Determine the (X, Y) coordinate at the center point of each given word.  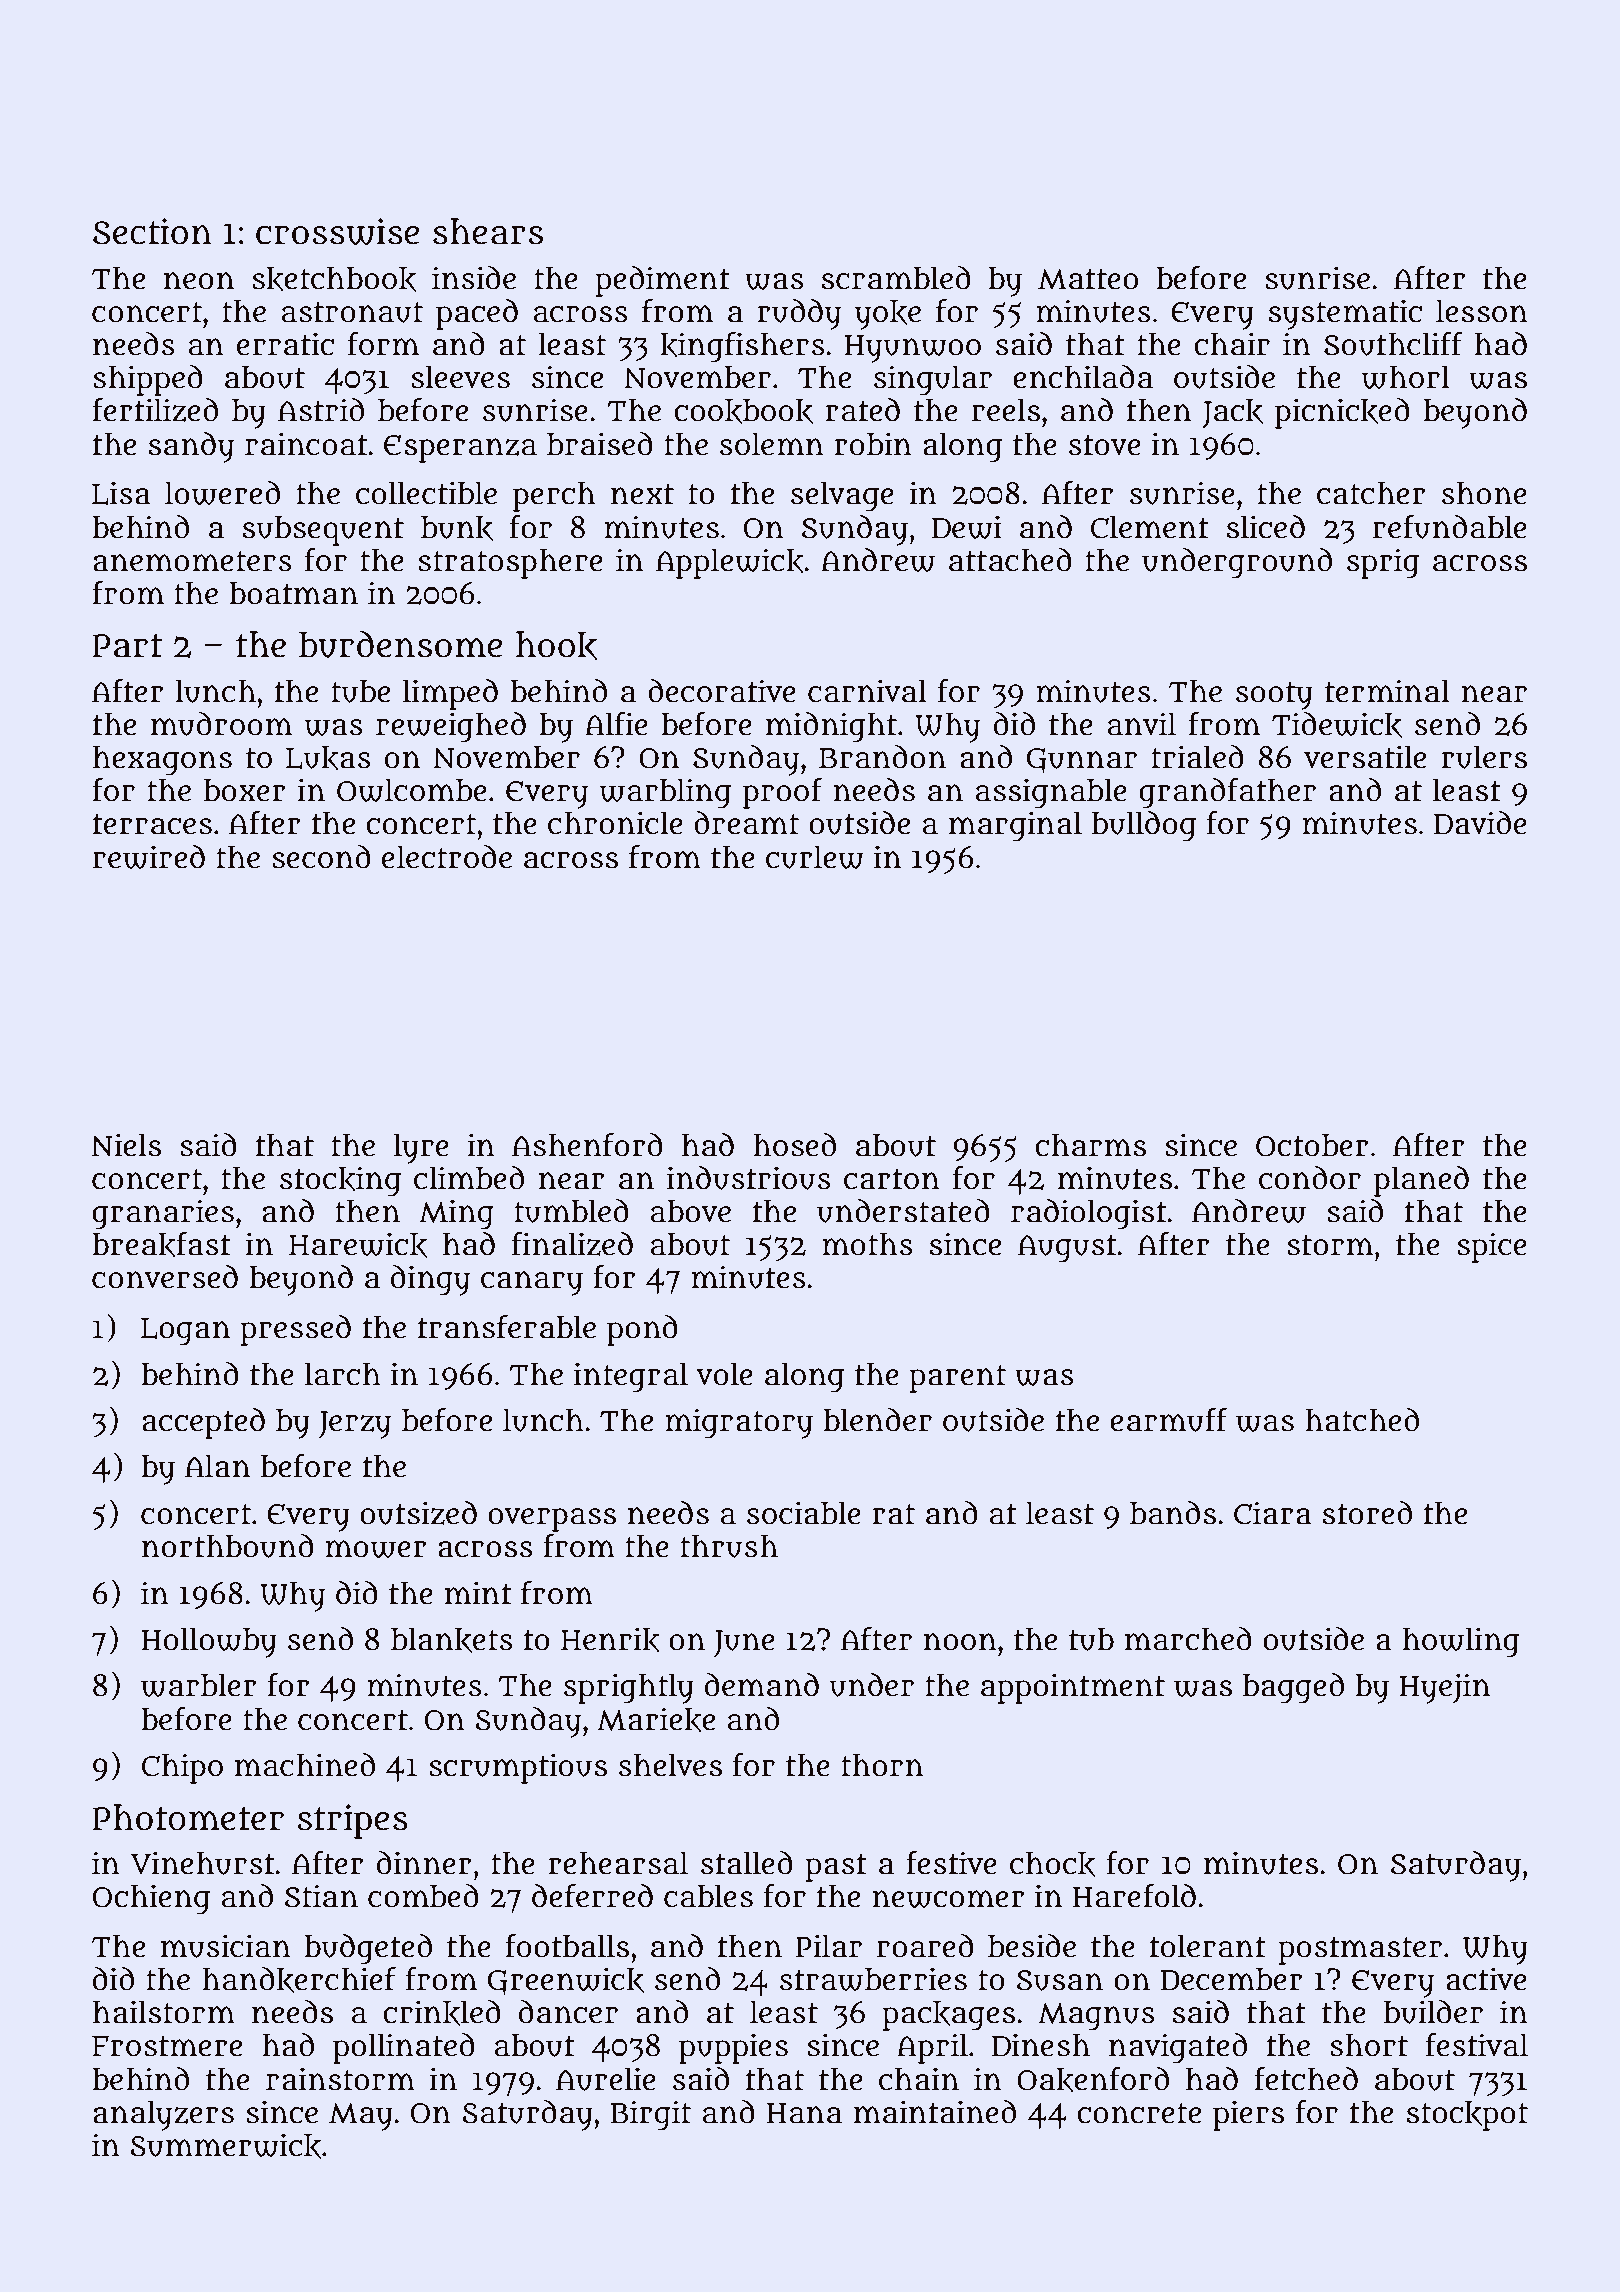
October (1312, 1145)
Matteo (1088, 279)
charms (1090, 1145)
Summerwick (225, 2146)
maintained (935, 2112)
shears (488, 231)
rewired (149, 857)
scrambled (896, 278)
